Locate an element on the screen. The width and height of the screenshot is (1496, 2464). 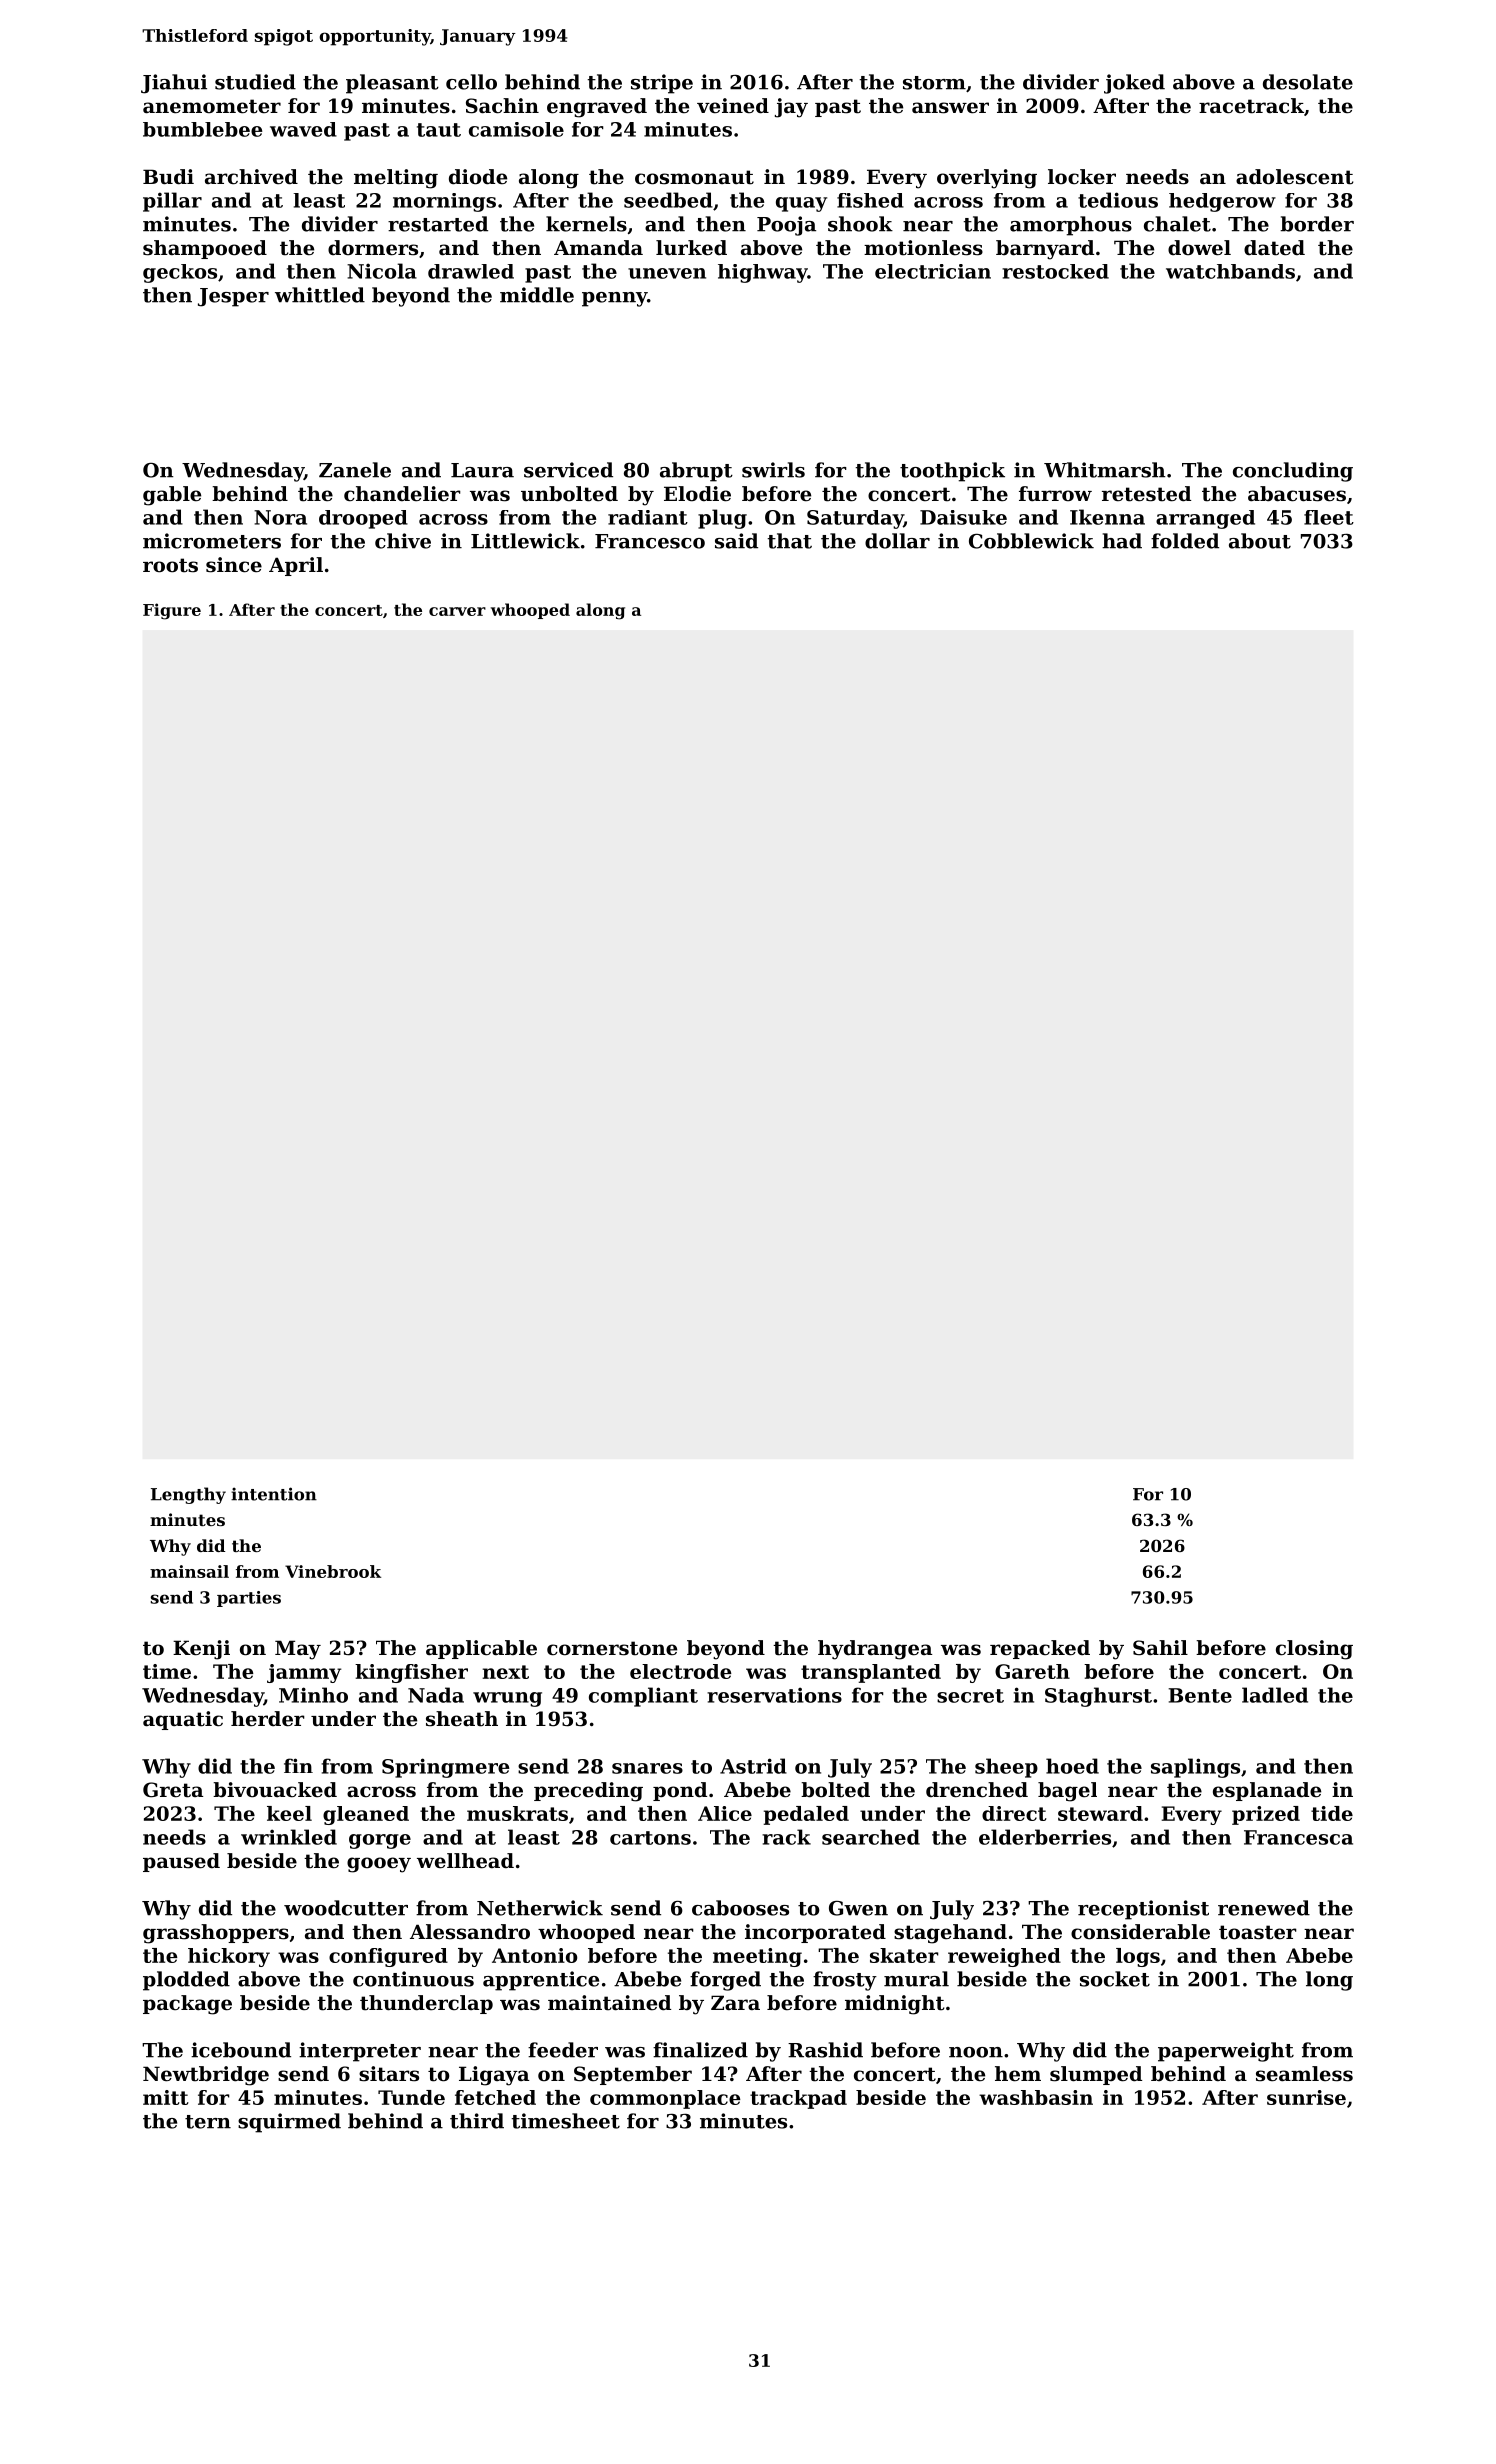
hydrangea is located at coordinates (875, 1650).
